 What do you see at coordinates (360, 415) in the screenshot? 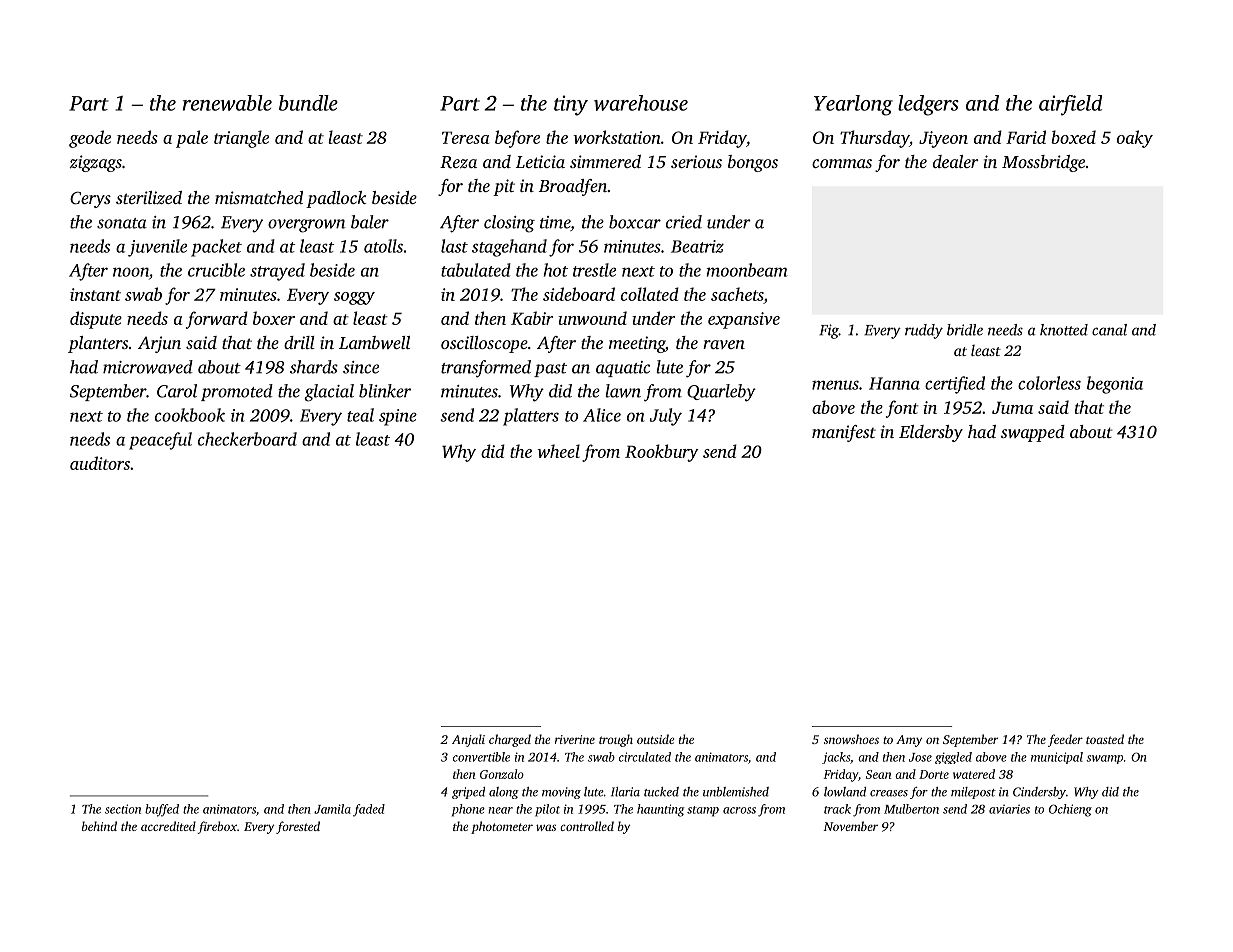
I see `teal` at bounding box center [360, 415].
